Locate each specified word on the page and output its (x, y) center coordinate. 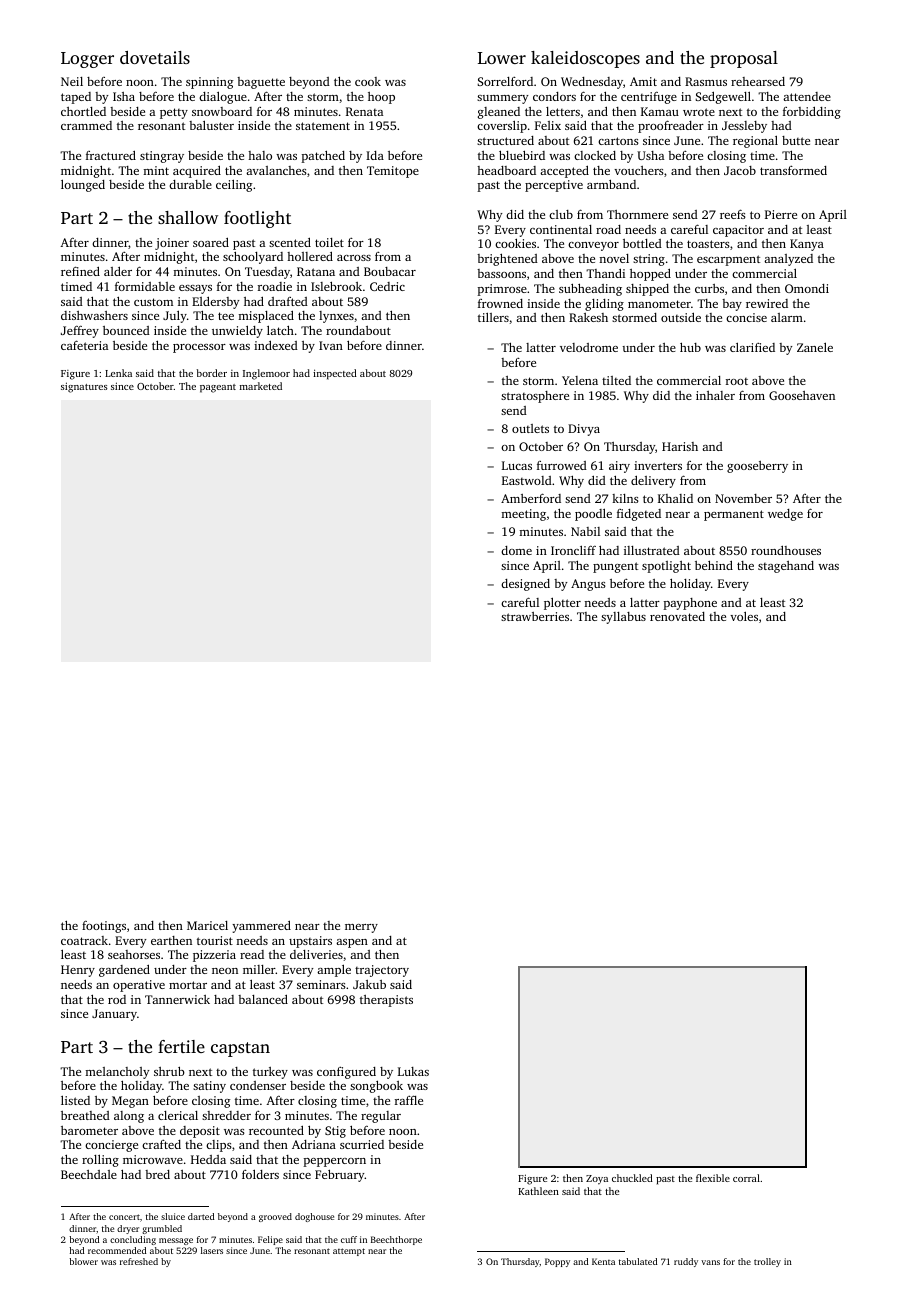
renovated (677, 616)
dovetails (155, 57)
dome (516, 550)
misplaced (266, 316)
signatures (84, 387)
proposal (744, 59)
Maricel (207, 925)
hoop (381, 98)
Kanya (807, 245)
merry (361, 928)
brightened (507, 259)
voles (744, 616)
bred (157, 1174)
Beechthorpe (396, 1240)
